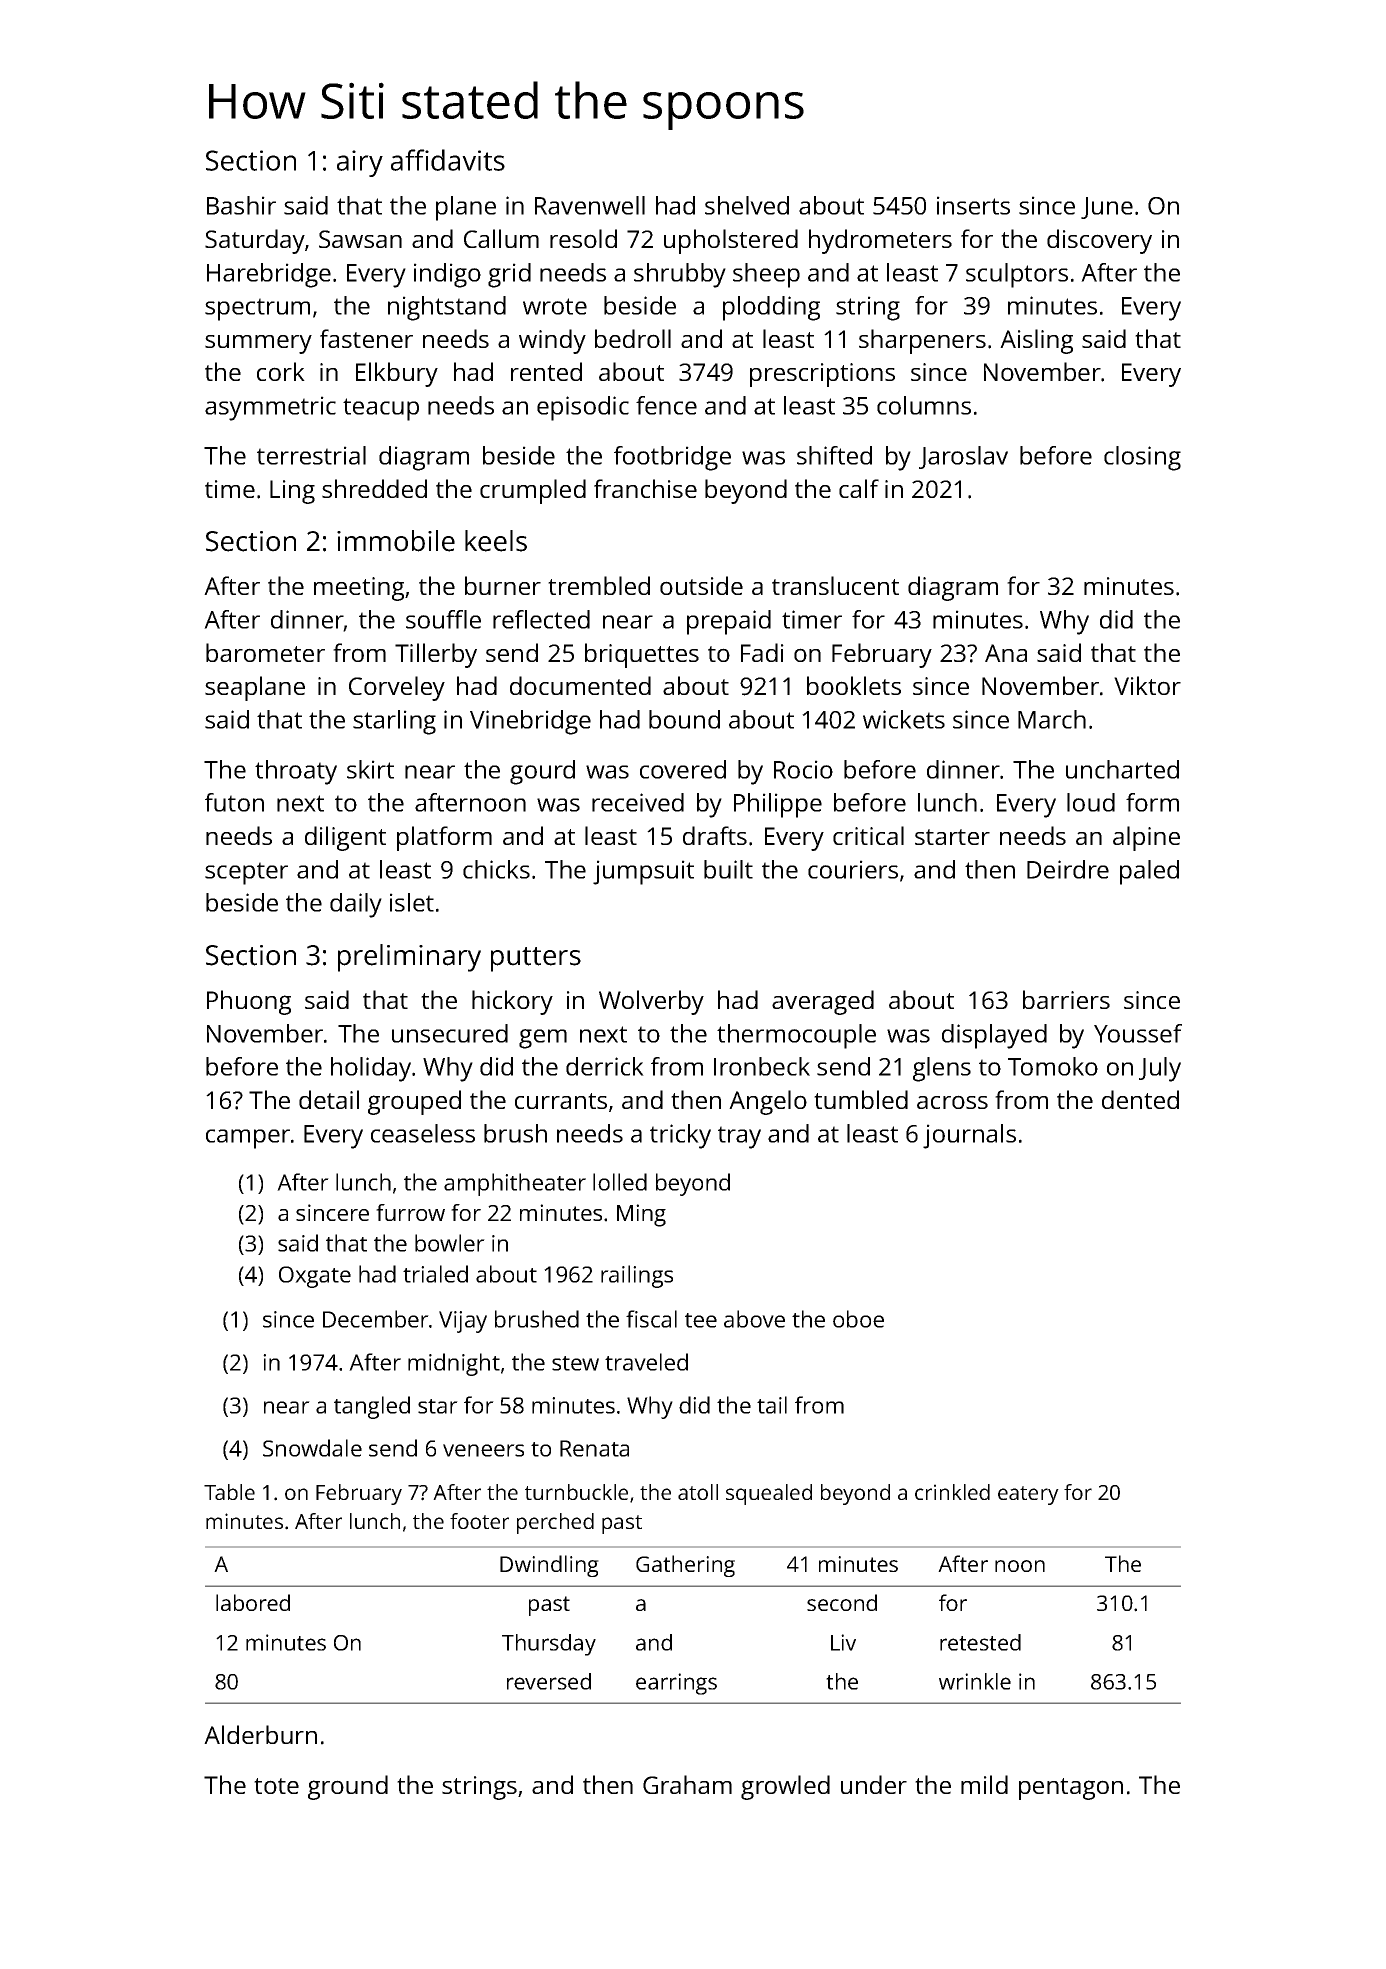 The image size is (1386, 1969). Describe the element at coordinates (348, 1787) in the screenshot. I see `ground` at that location.
